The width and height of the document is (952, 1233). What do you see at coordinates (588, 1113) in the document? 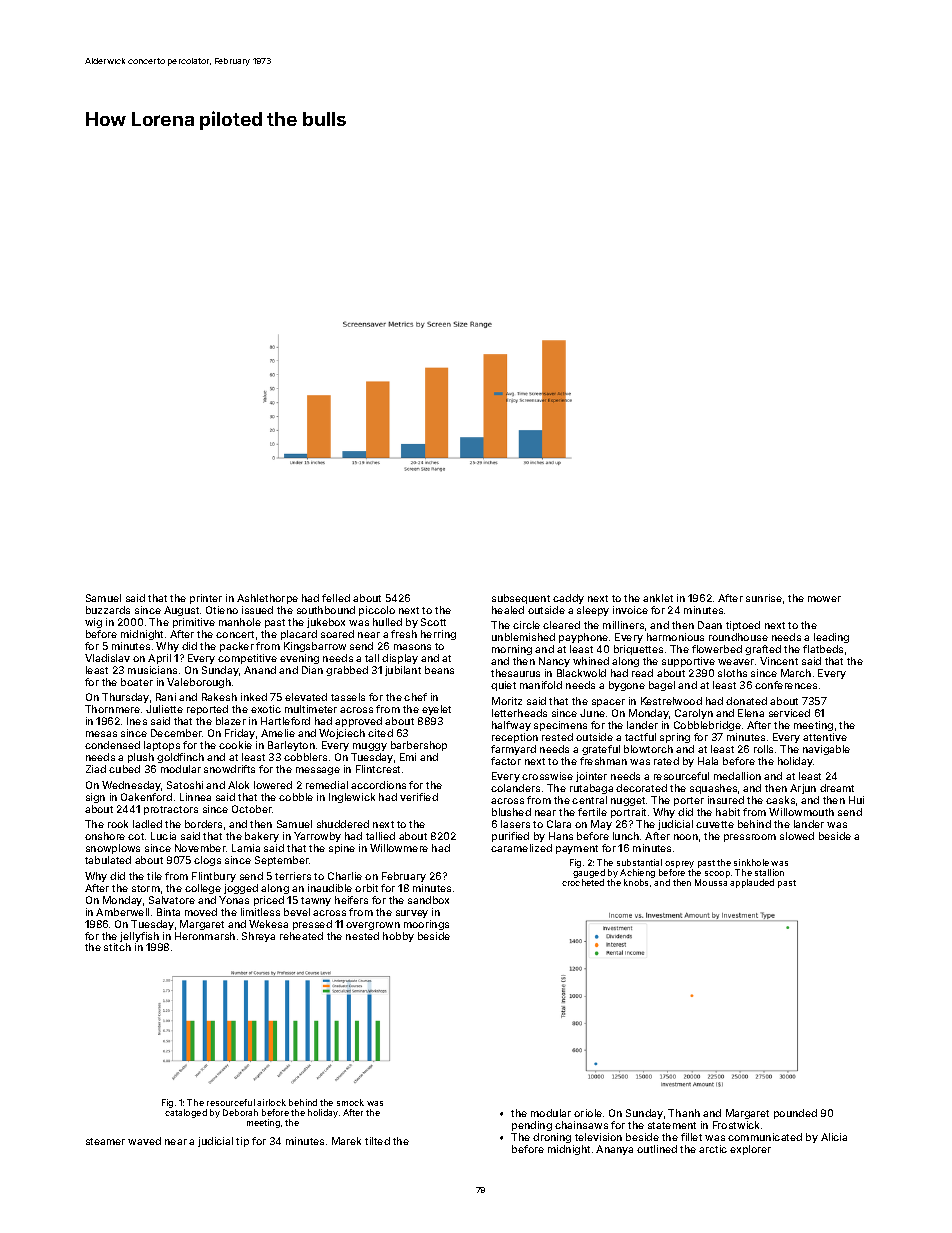
I see `oriole` at bounding box center [588, 1113].
